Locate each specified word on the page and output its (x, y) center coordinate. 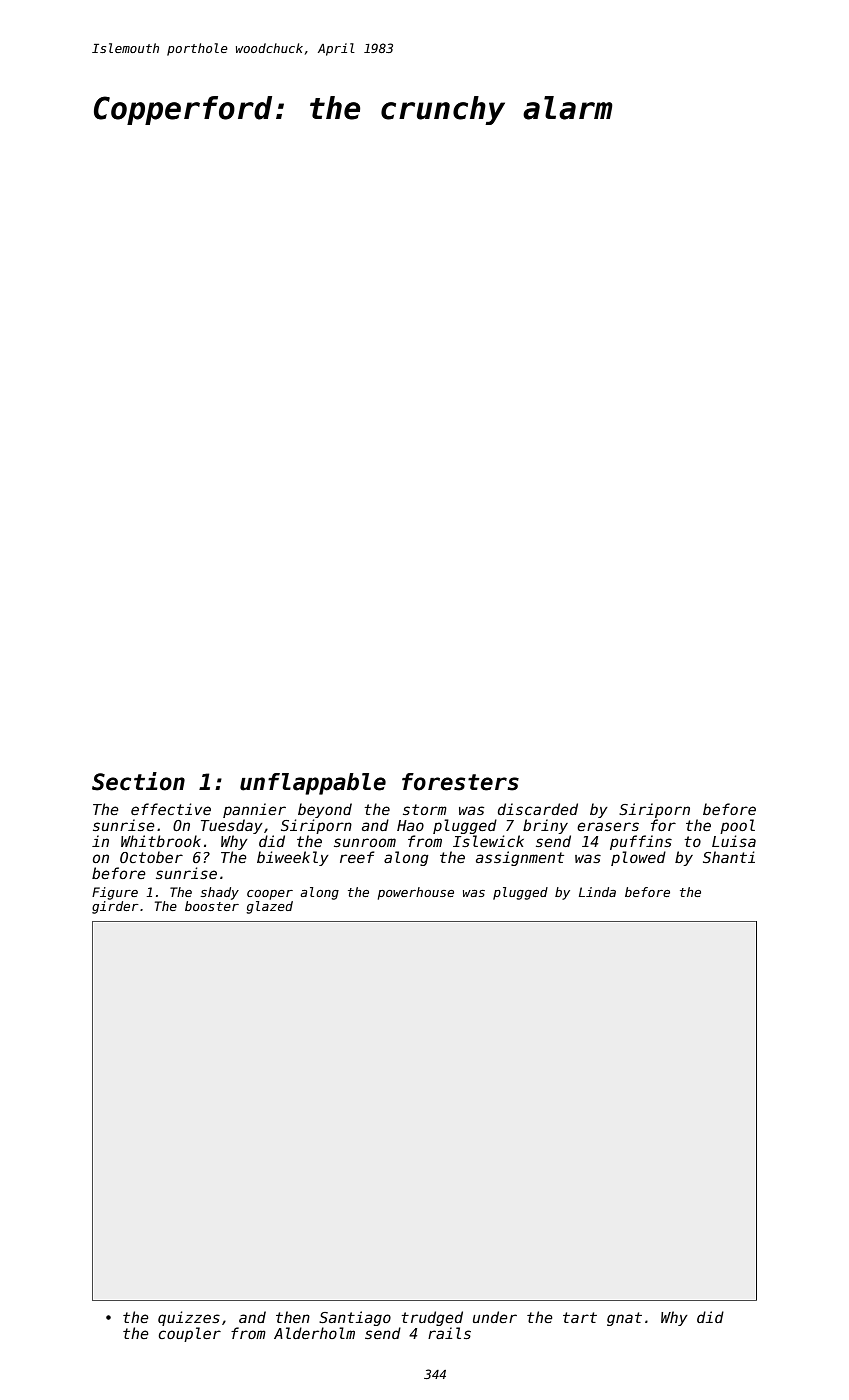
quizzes (189, 1318)
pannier (254, 810)
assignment (520, 858)
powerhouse (416, 893)
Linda (597, 892)
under (495, 1317)
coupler (189, 1334)
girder (115, 907)
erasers (608, 826)
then (293, 1317)
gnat (624, 1319)
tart (580, 1317)
